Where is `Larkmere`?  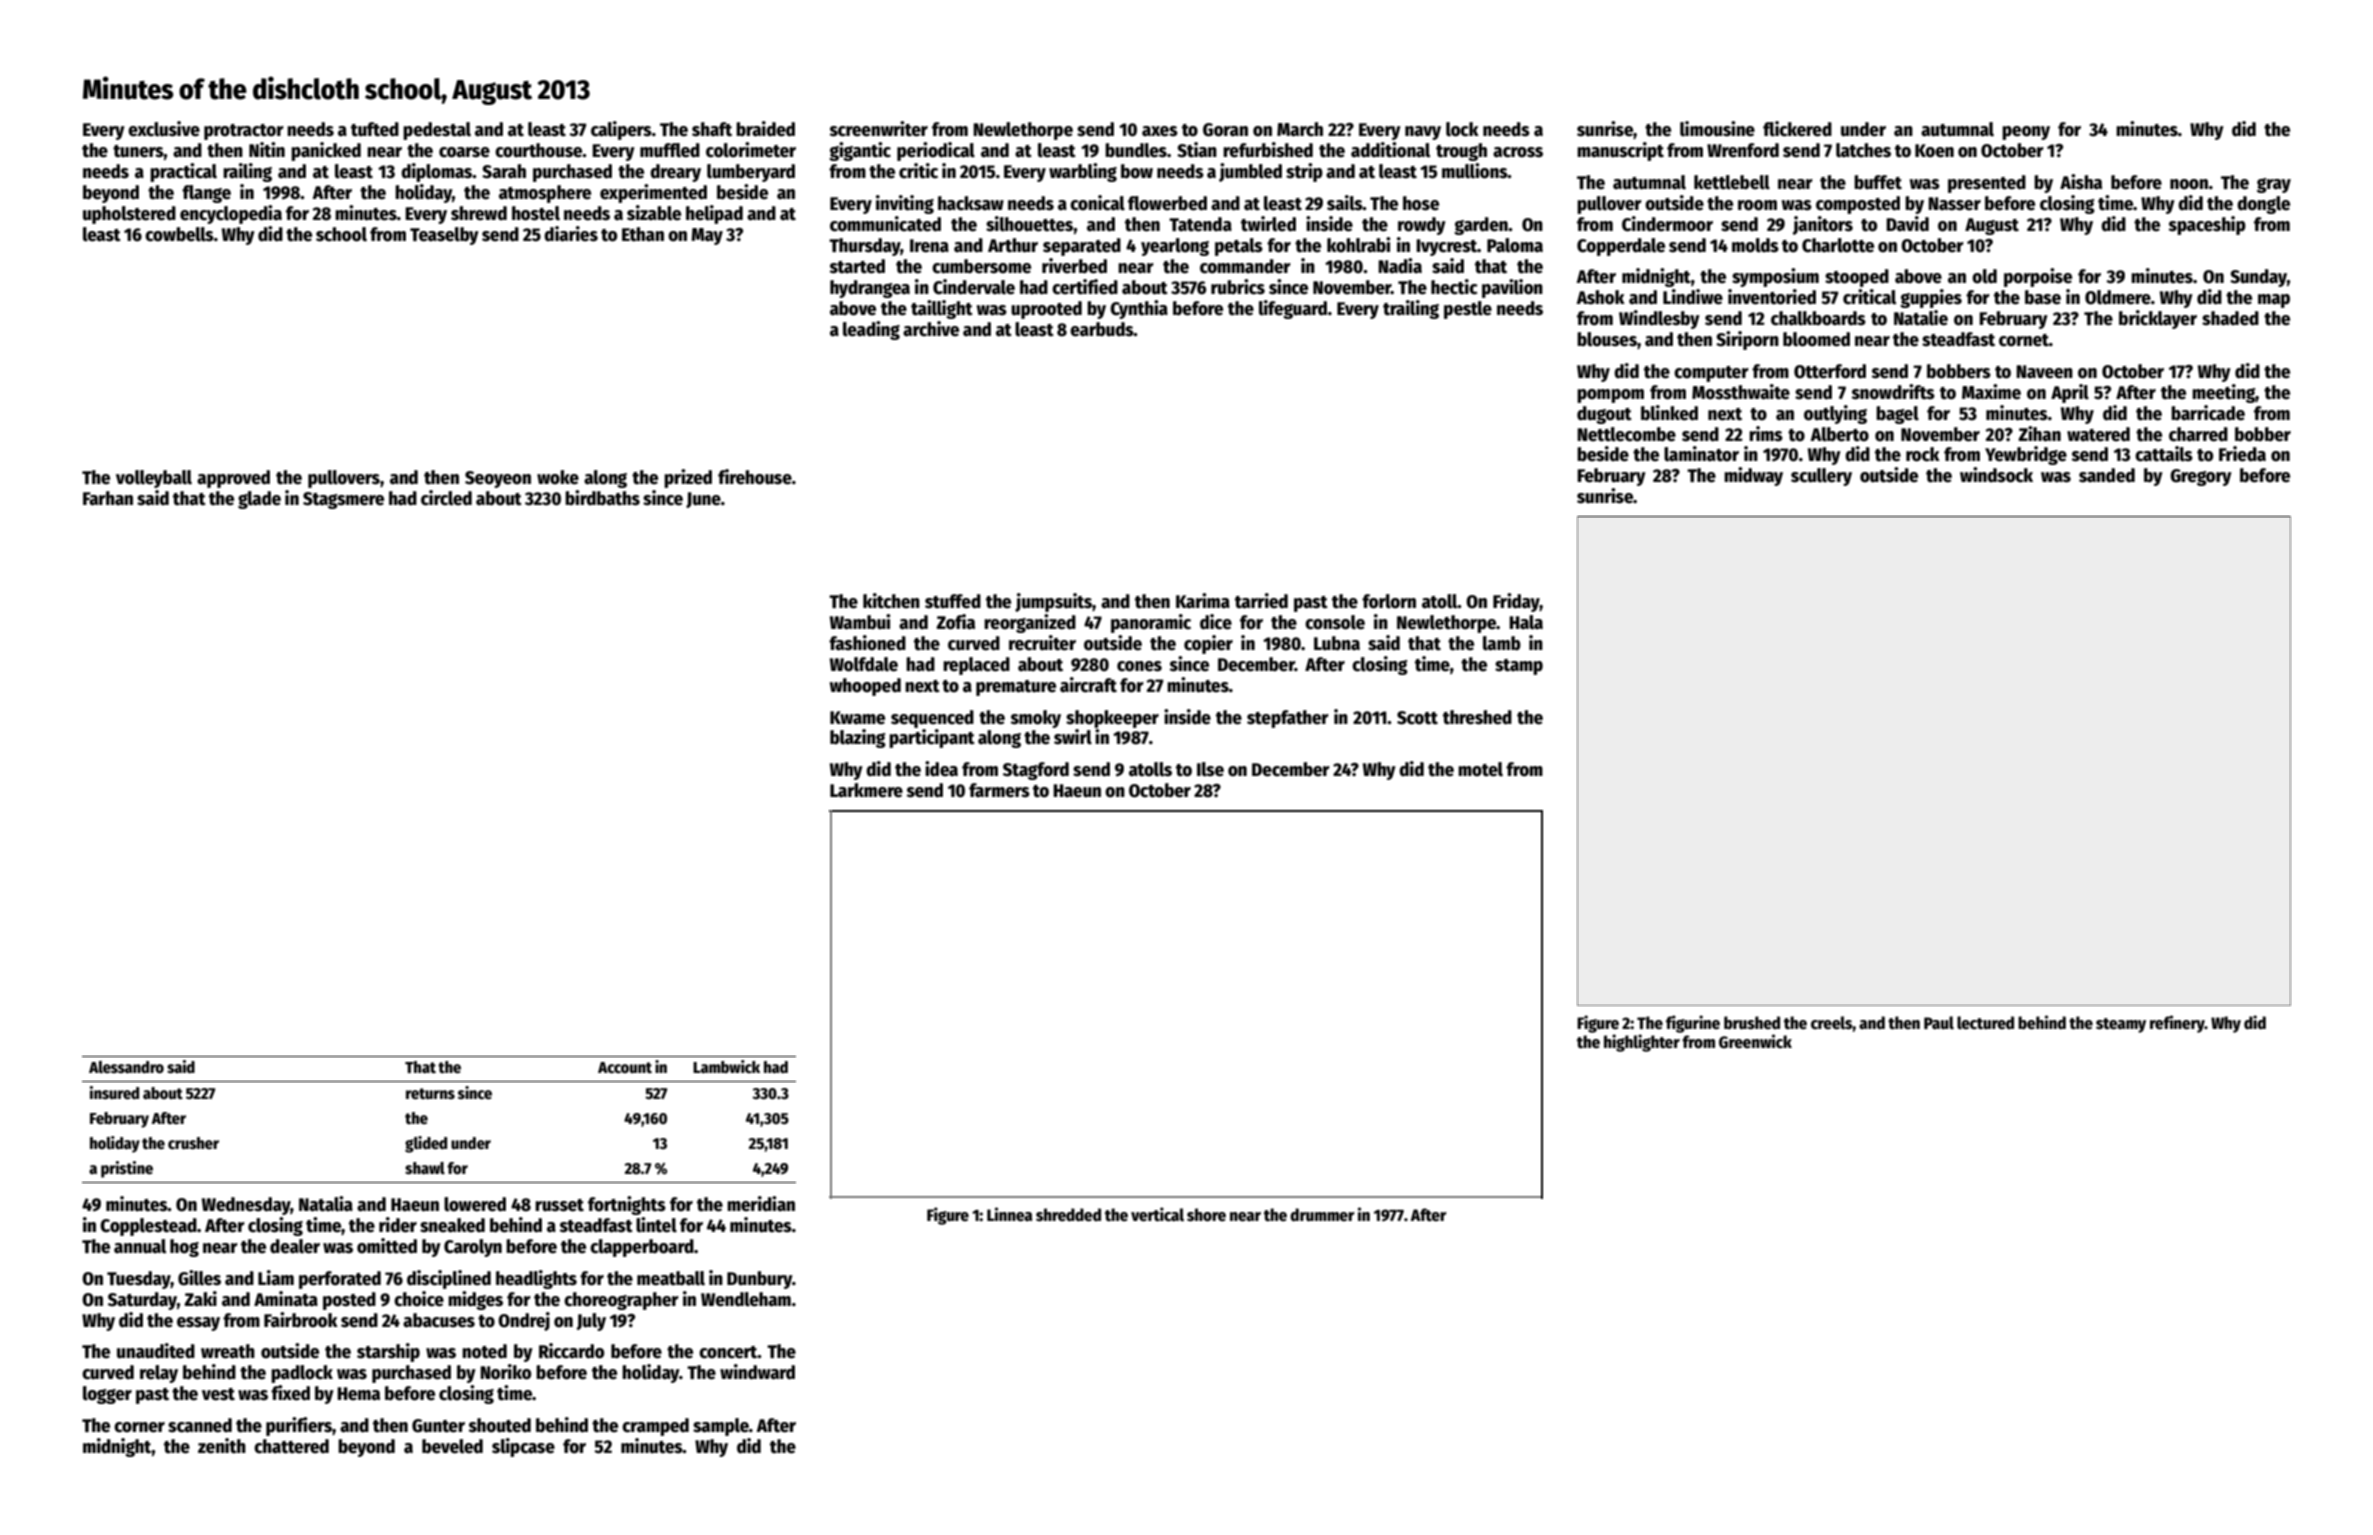
Larkmere is located at coordinates (866, 790).
